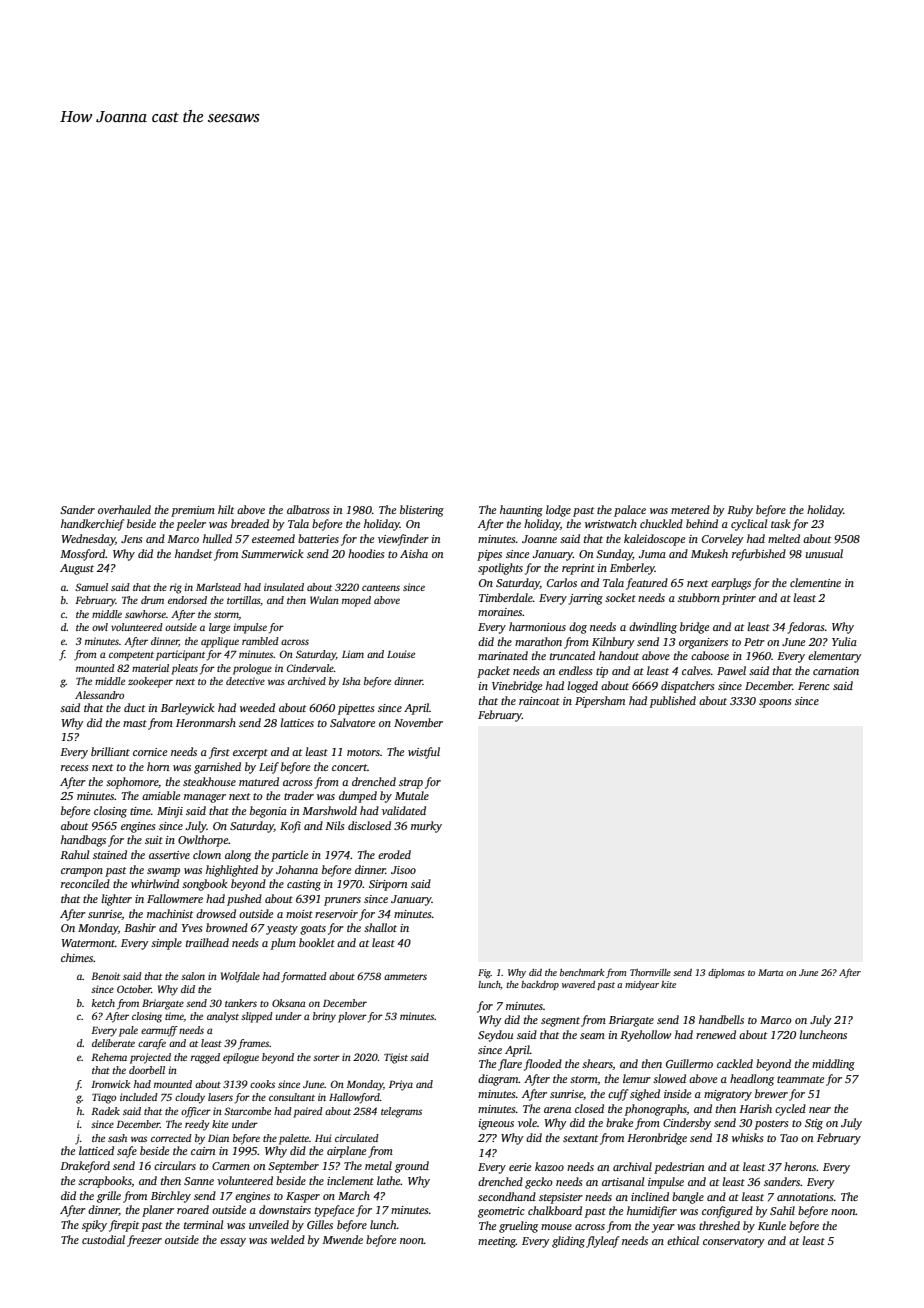  What do you see at coordinates (217, 768) in the screenshot?
I see `garnished` at bounding box center [217, 768].
